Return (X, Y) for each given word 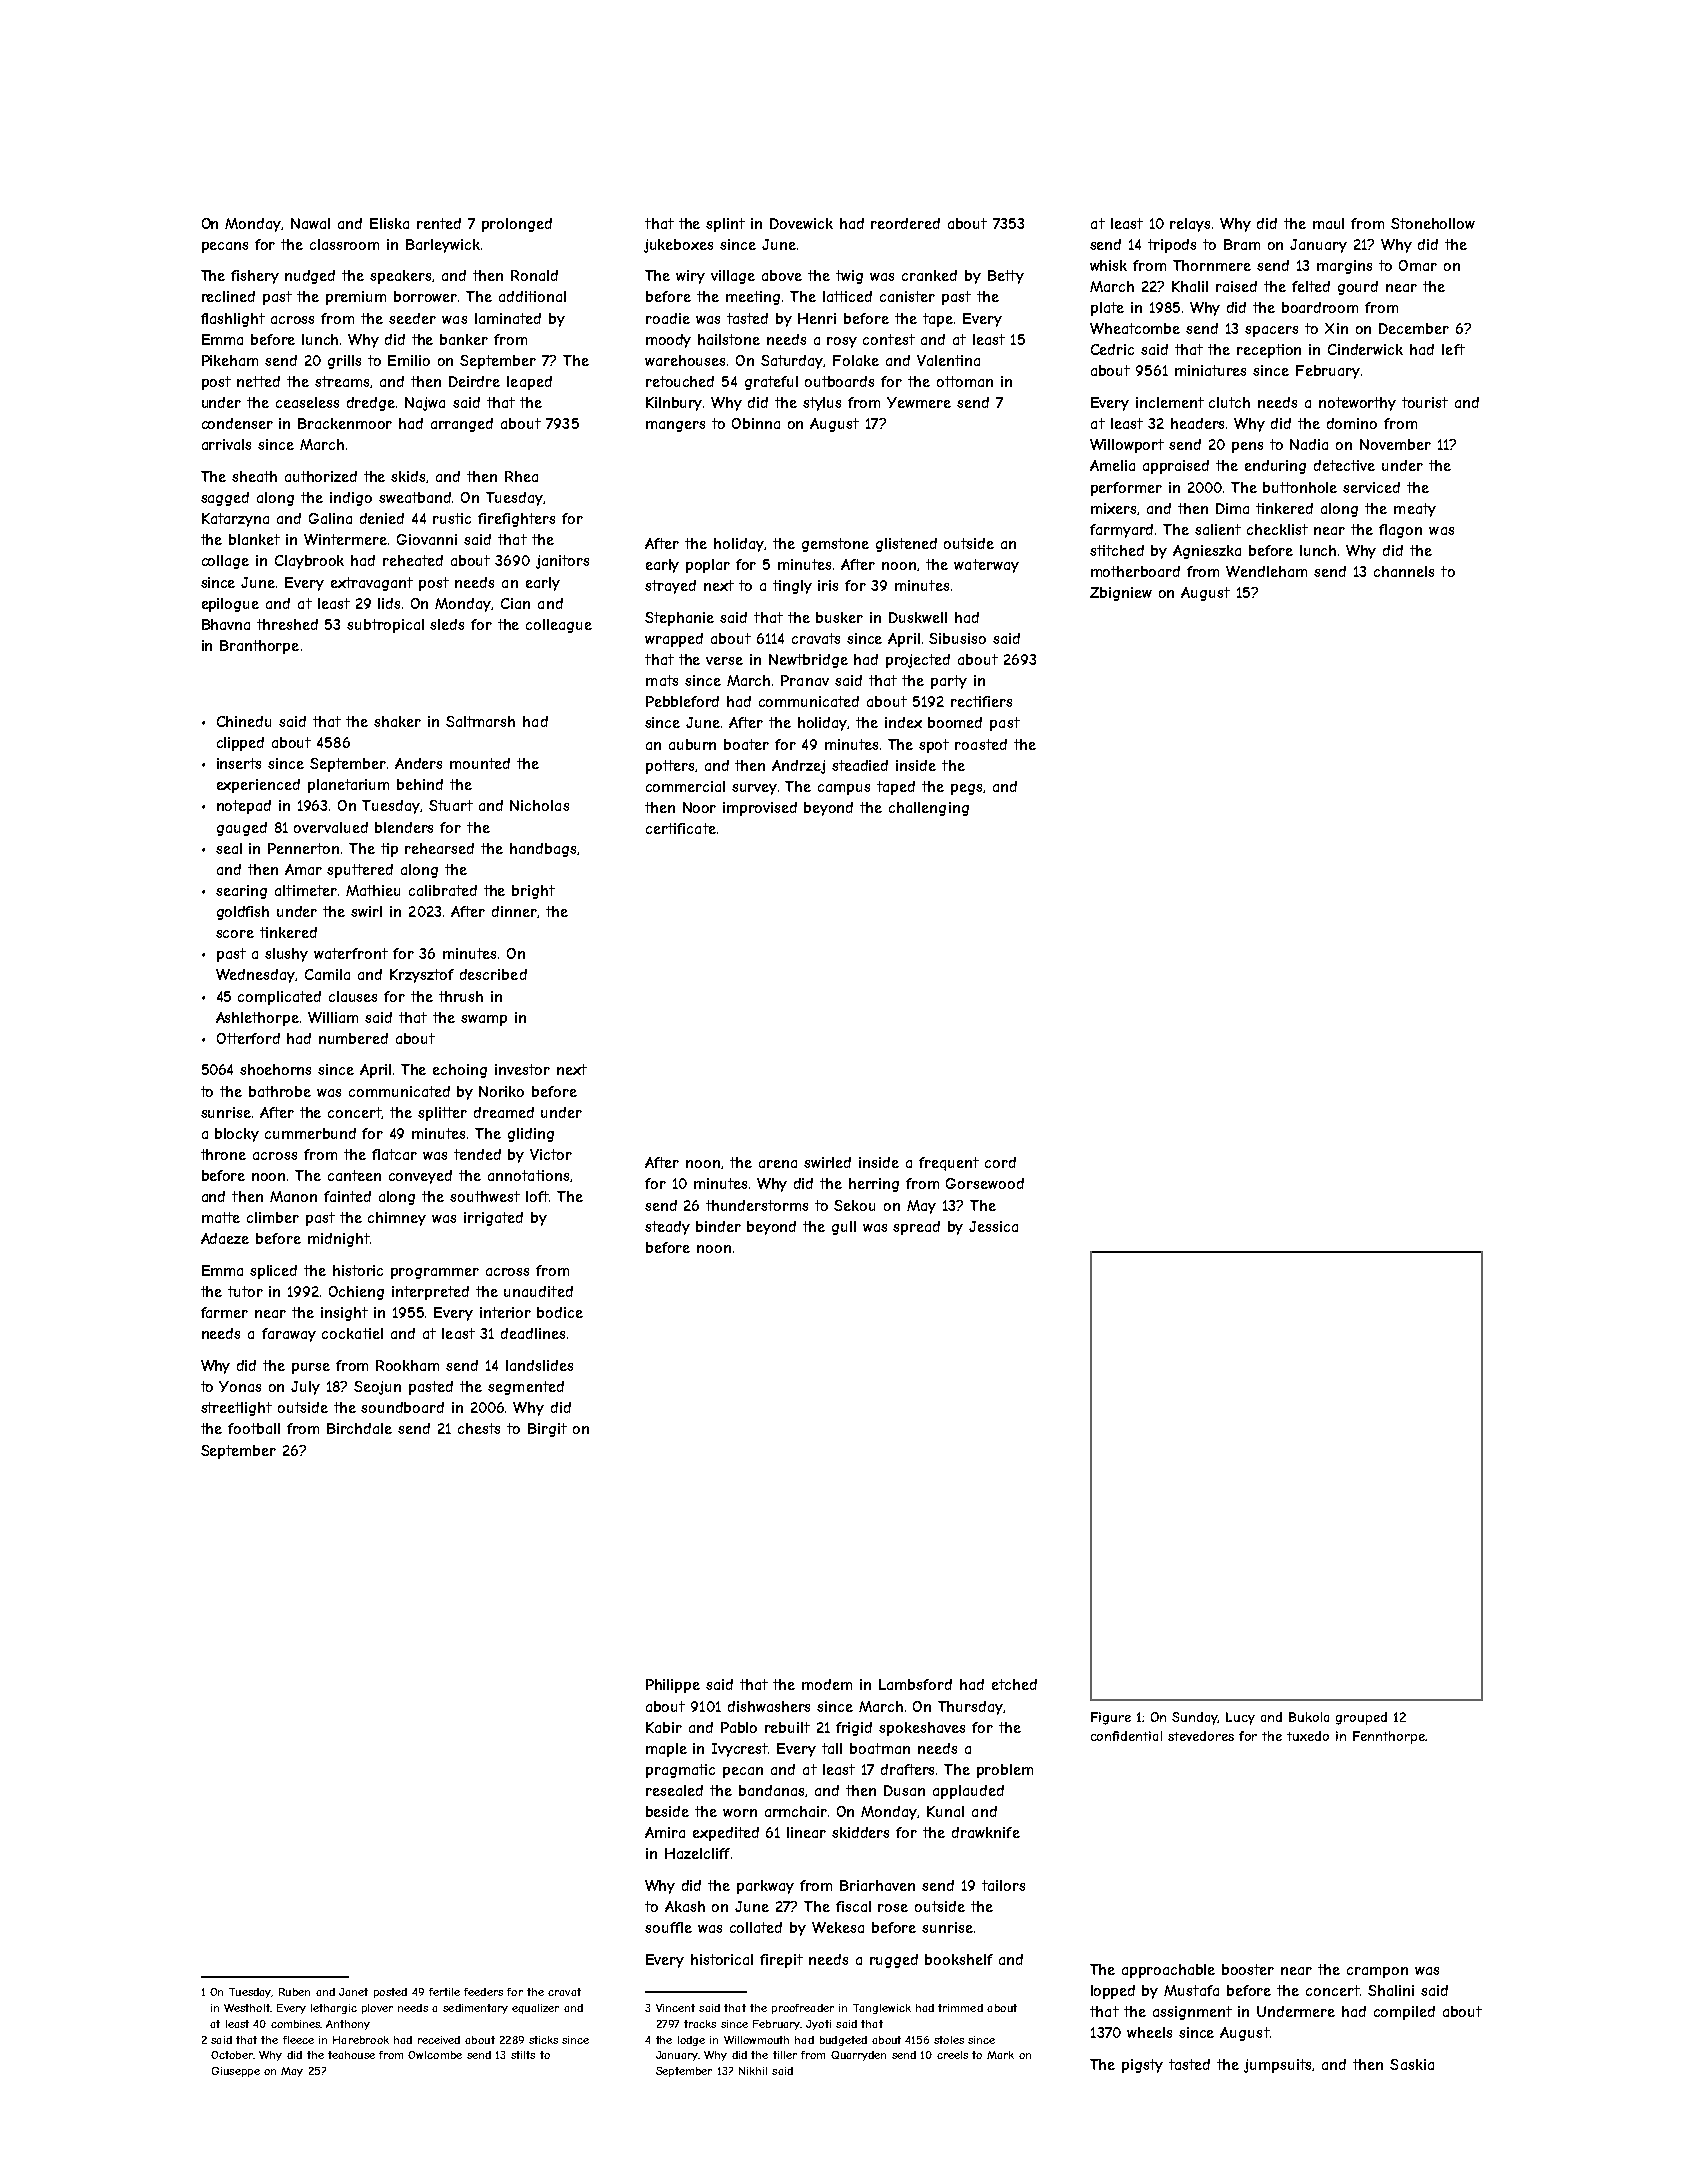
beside (667, 1811)
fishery (255, 277)
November (1395, 444)
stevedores (1201, 1736)
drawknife (986, 1832)
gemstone (835, 545)
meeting (753, 298)
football (254, 1428)
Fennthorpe (1389, 1737)
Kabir (664, 1727)
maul (1328, 223)
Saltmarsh (480, 721)
